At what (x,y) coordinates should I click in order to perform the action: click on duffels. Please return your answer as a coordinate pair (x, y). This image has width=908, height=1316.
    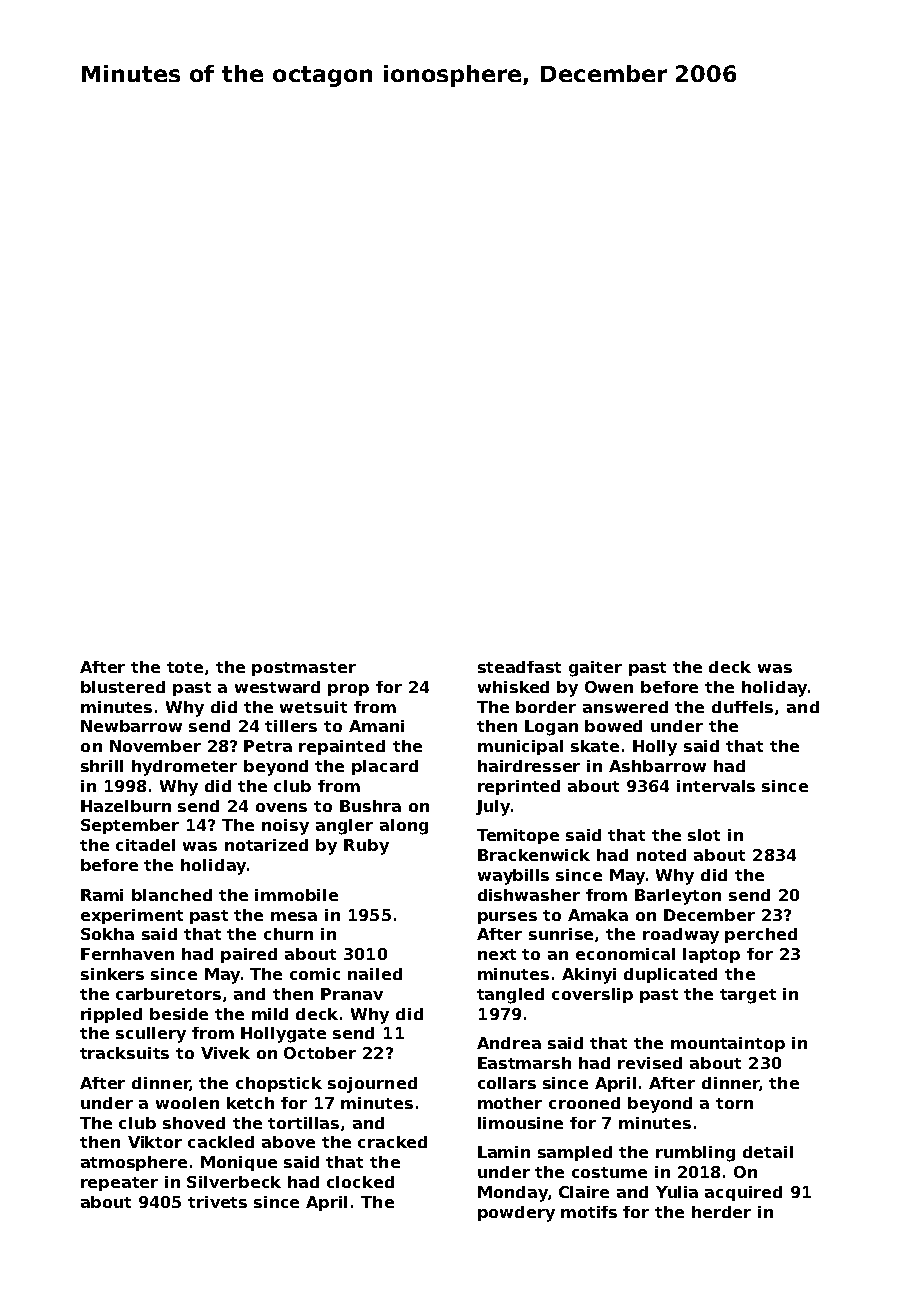
    Looking at the image, I should click on (742, 707).
